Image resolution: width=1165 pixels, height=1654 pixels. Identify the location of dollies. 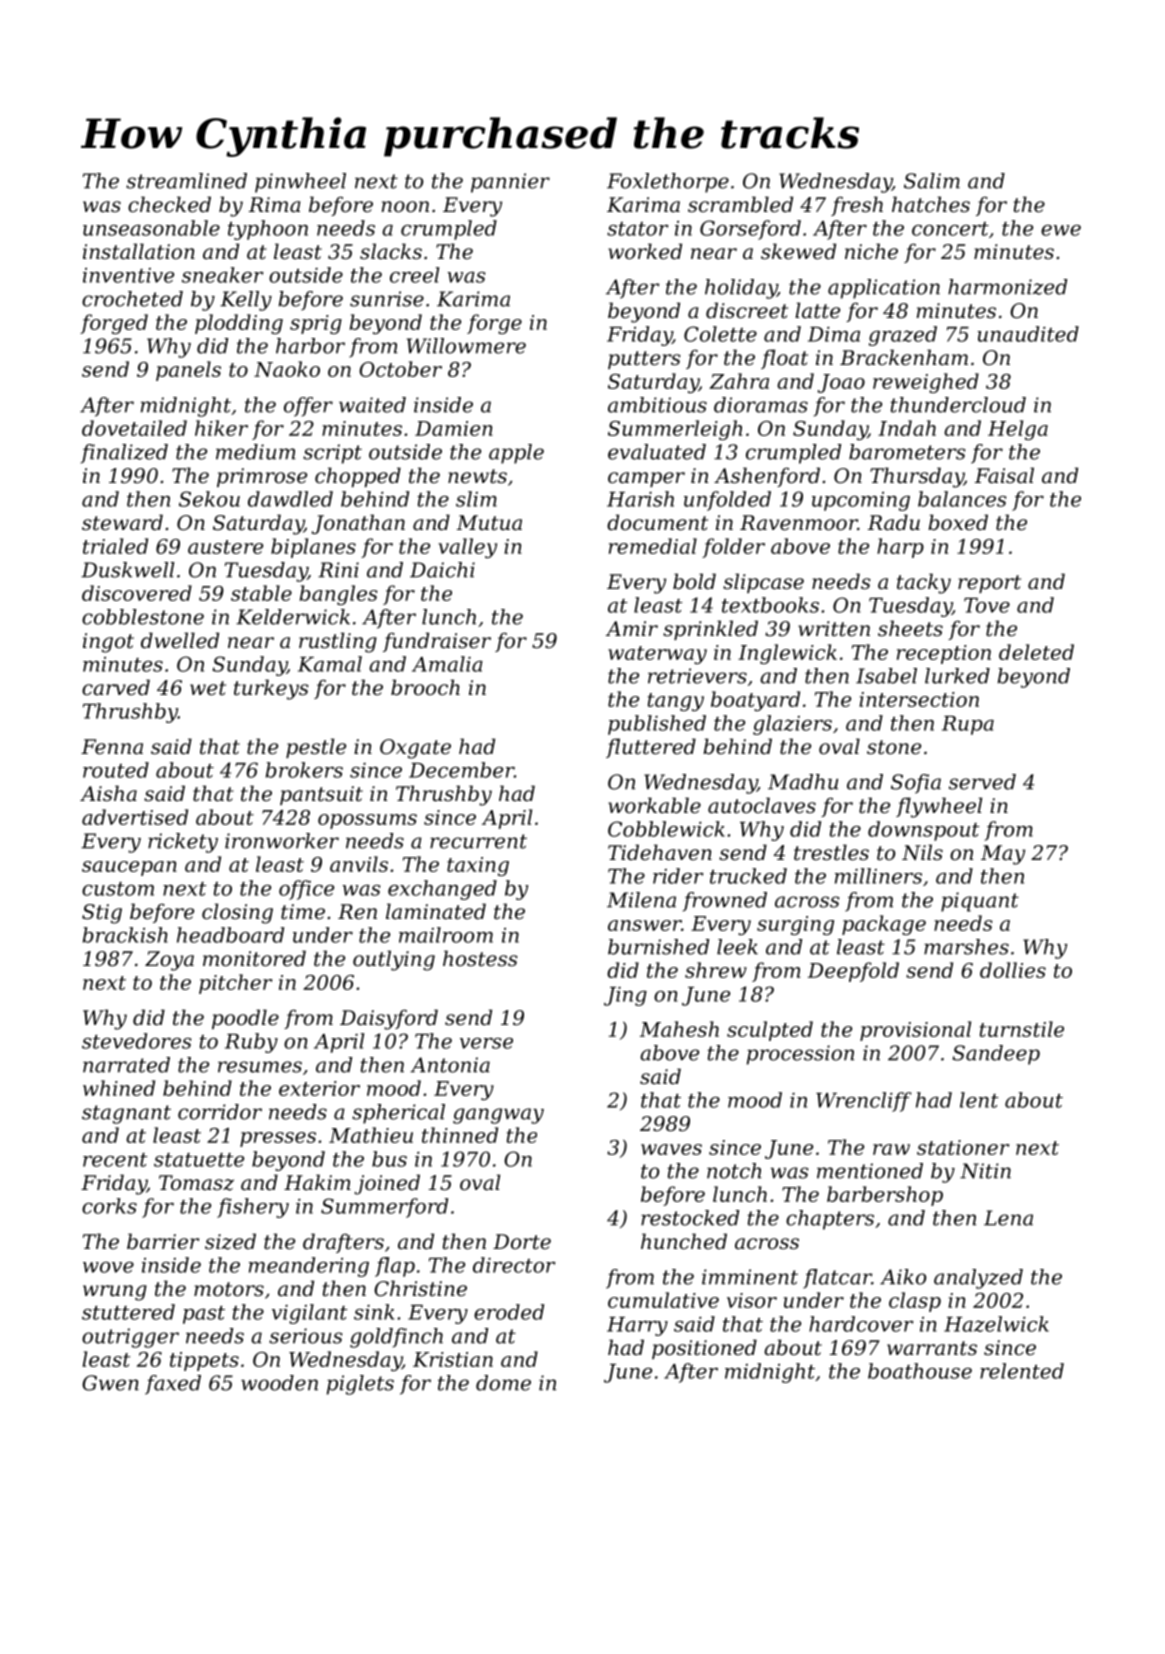
(1013, 970).
